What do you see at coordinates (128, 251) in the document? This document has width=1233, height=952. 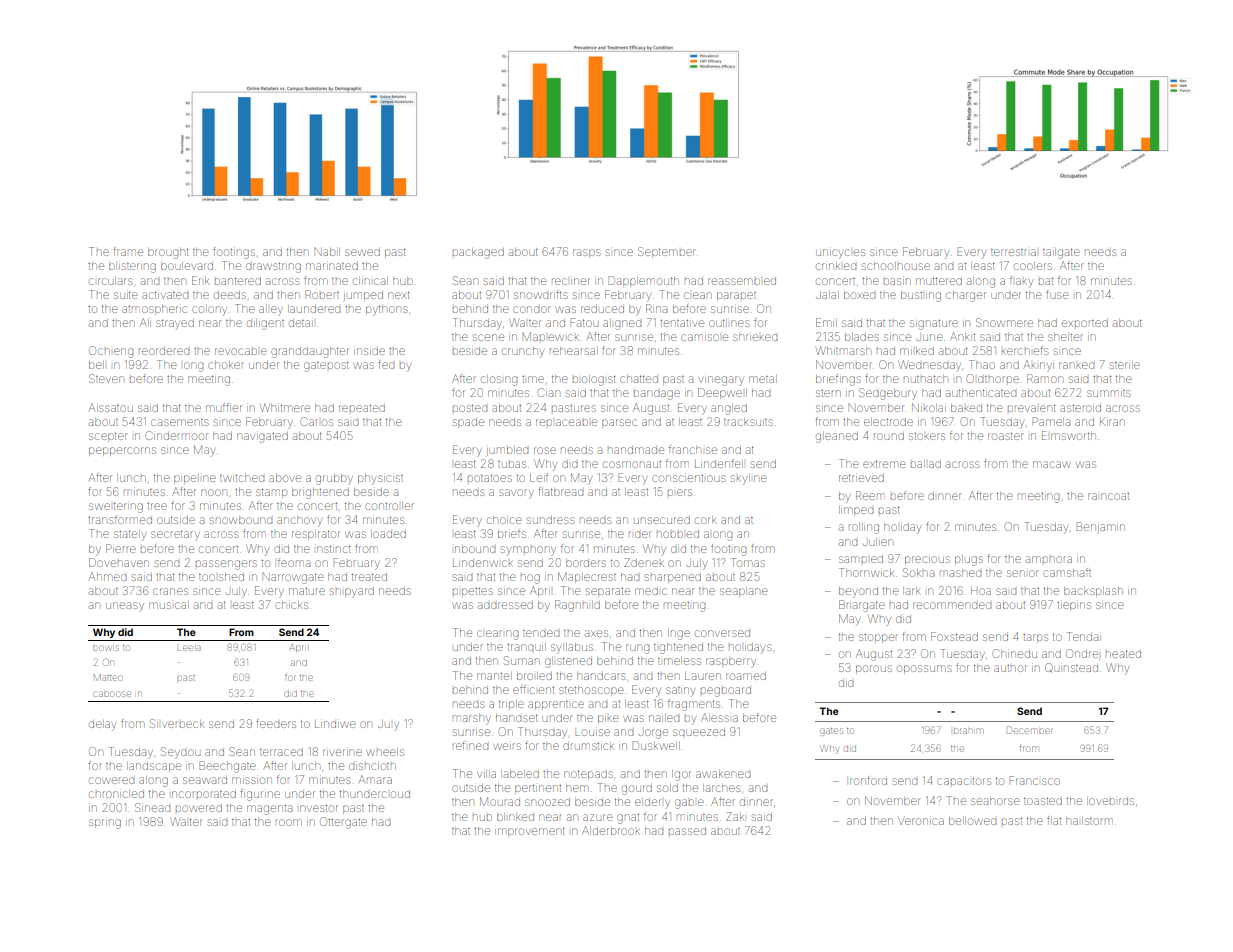 I see `frame` at bounding box center [128, 251].
